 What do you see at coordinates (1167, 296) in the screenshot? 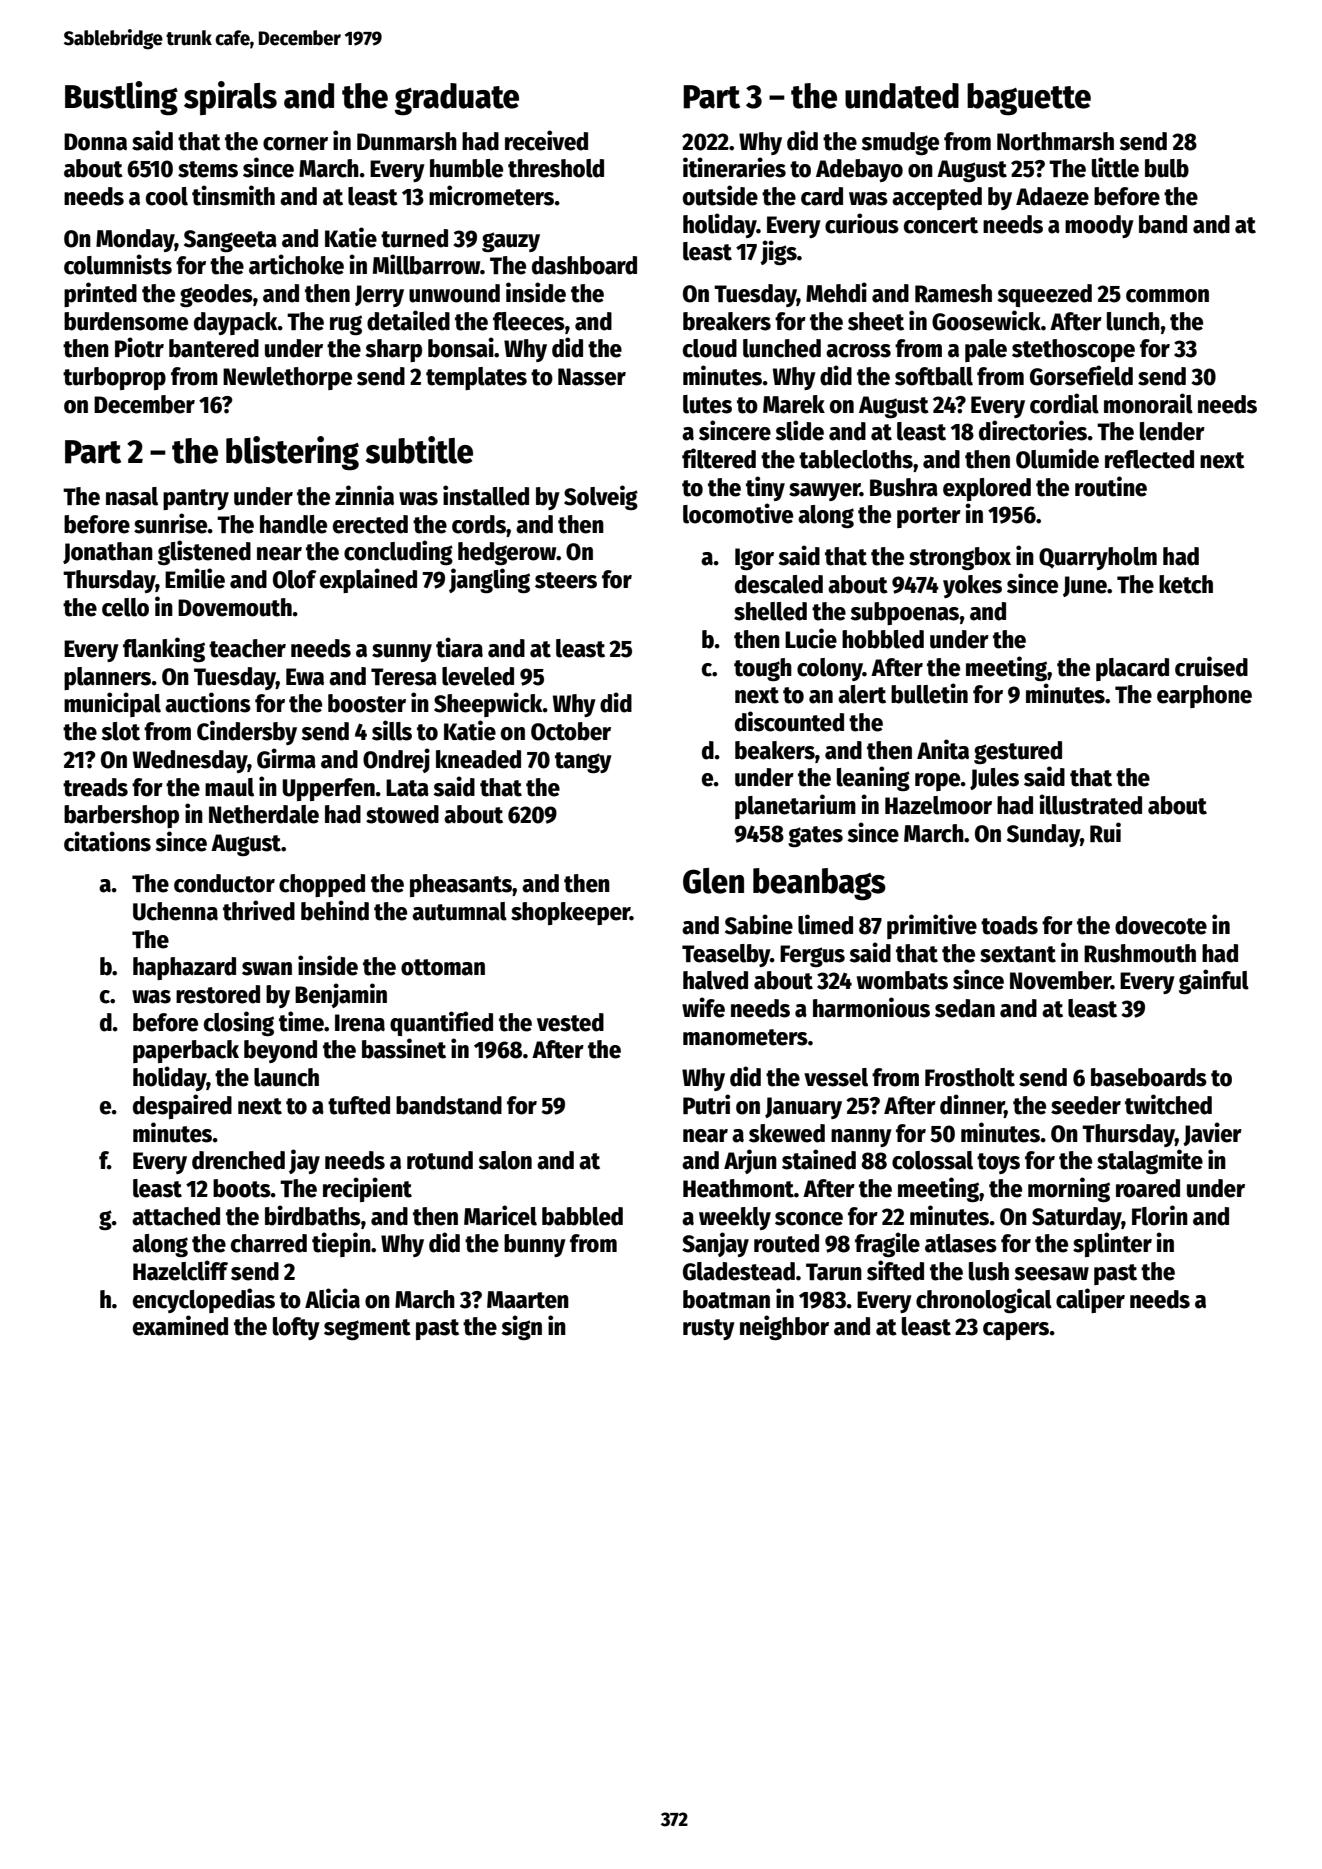
I see `common` at bounding box center [1167, 296].
